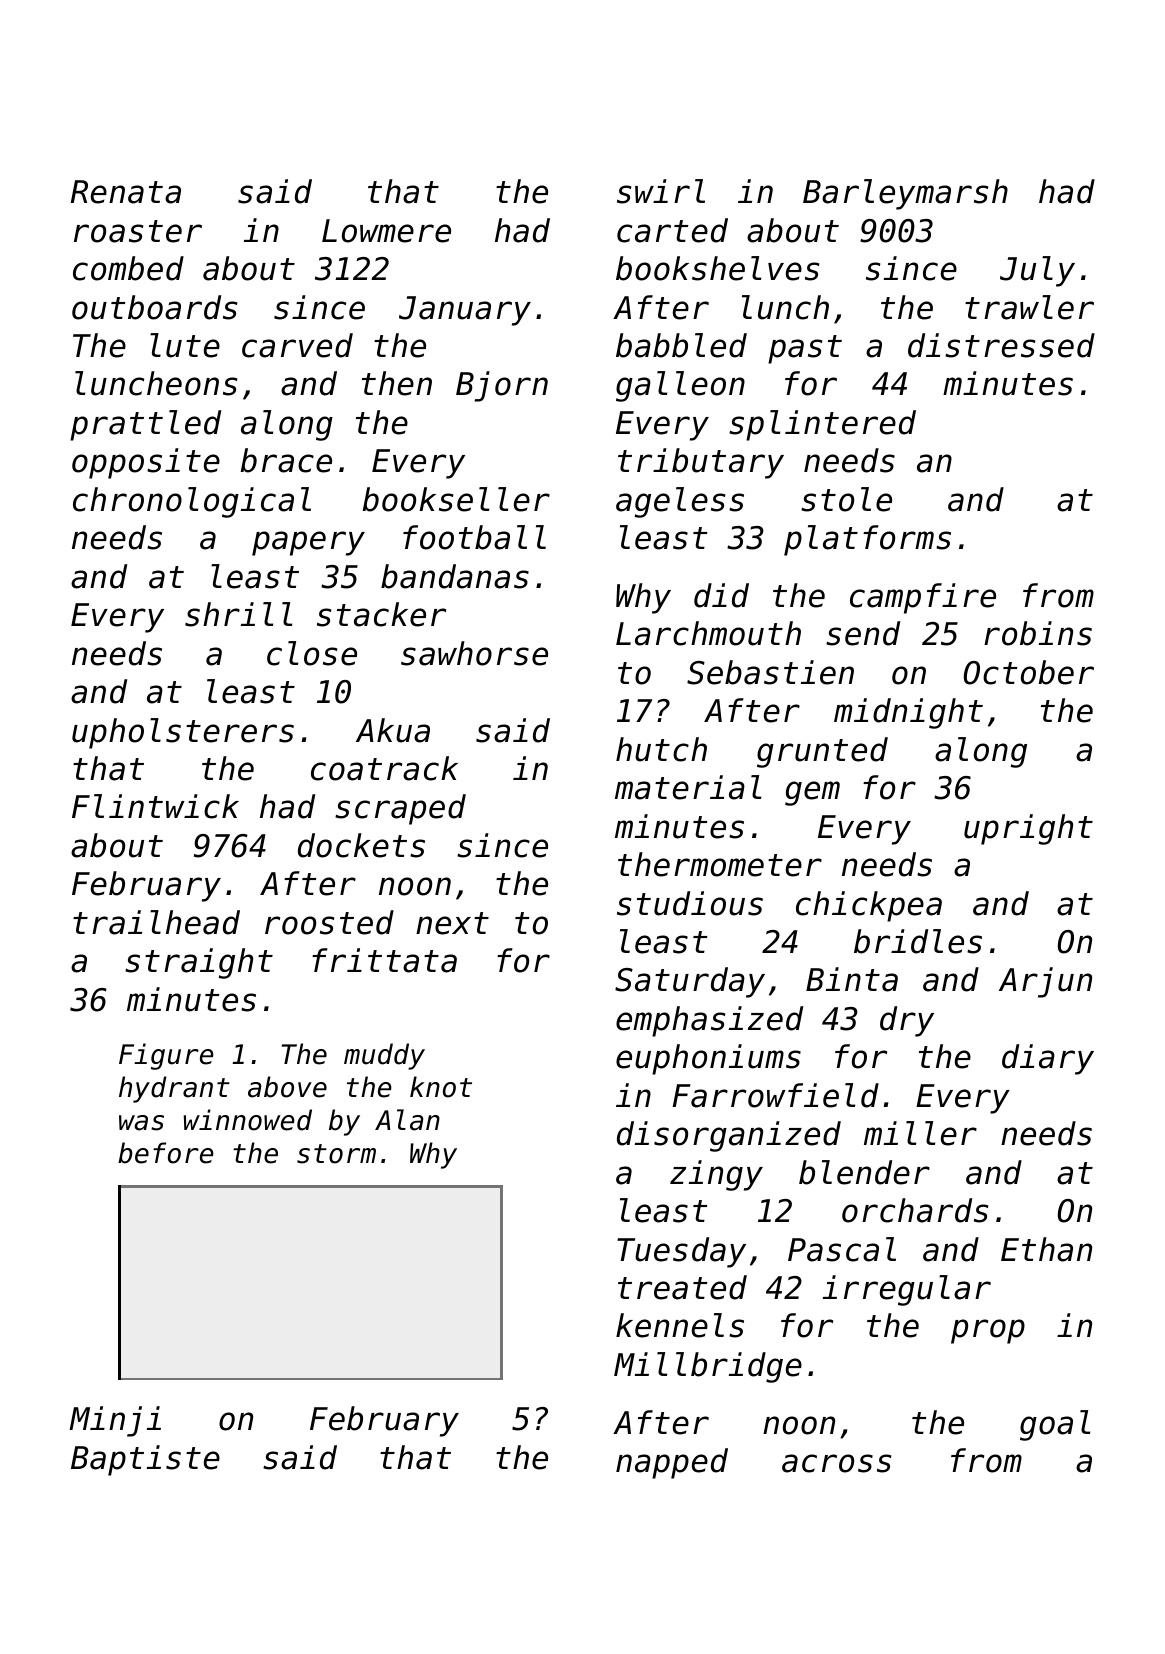 The width and height of the document is (1165, 1654). I want to click on Ethan, so click(1046, 1249).
